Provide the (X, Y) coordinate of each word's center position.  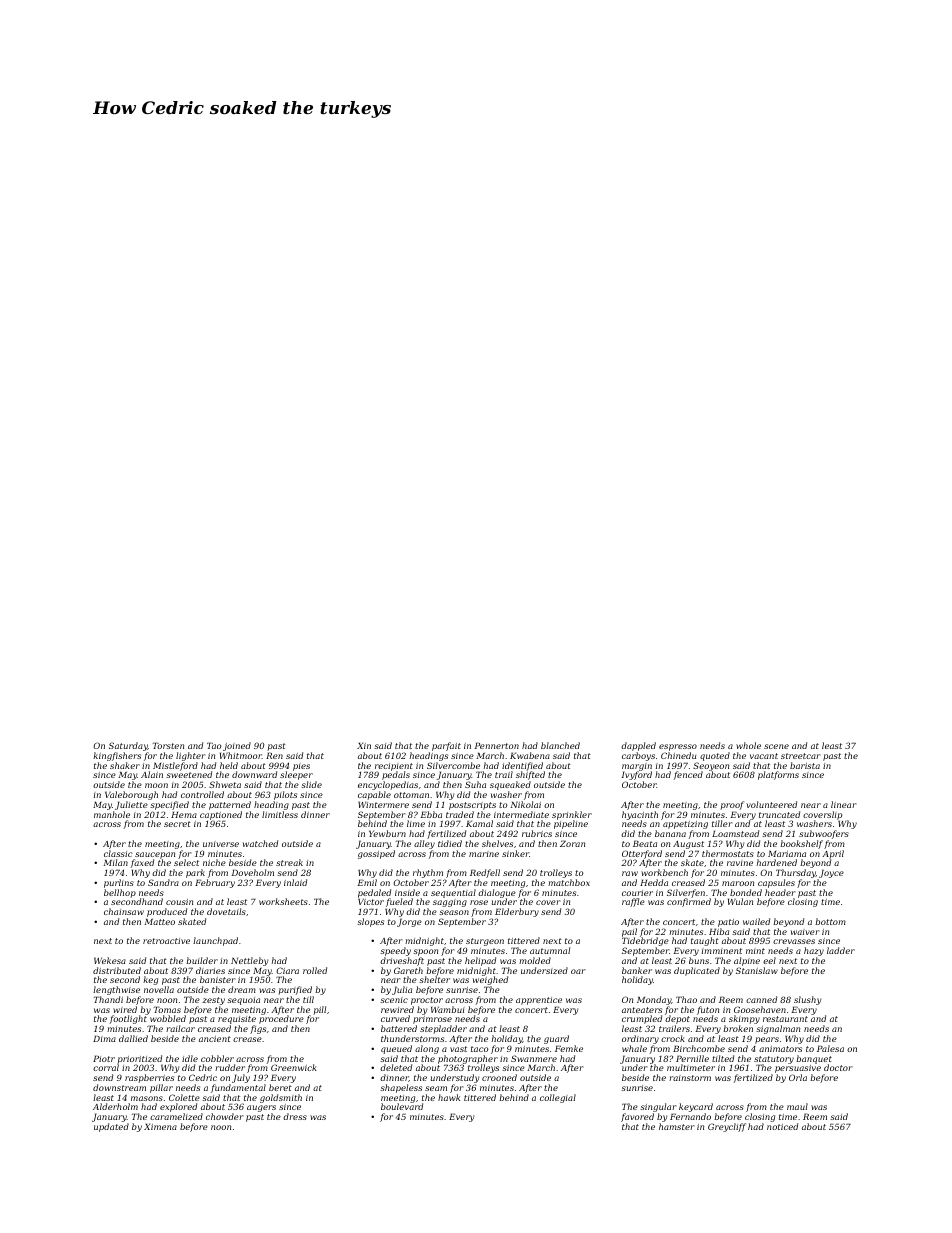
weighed (490, 982)
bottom (830, 921)
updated (111, 1127)
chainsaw (124, 911)
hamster (676, 1126)
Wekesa (110, 960)
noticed (782, 1126)
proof (732, 805)
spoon (425, 952)
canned (761, 999)
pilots (285, 795)
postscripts (472, 806)
